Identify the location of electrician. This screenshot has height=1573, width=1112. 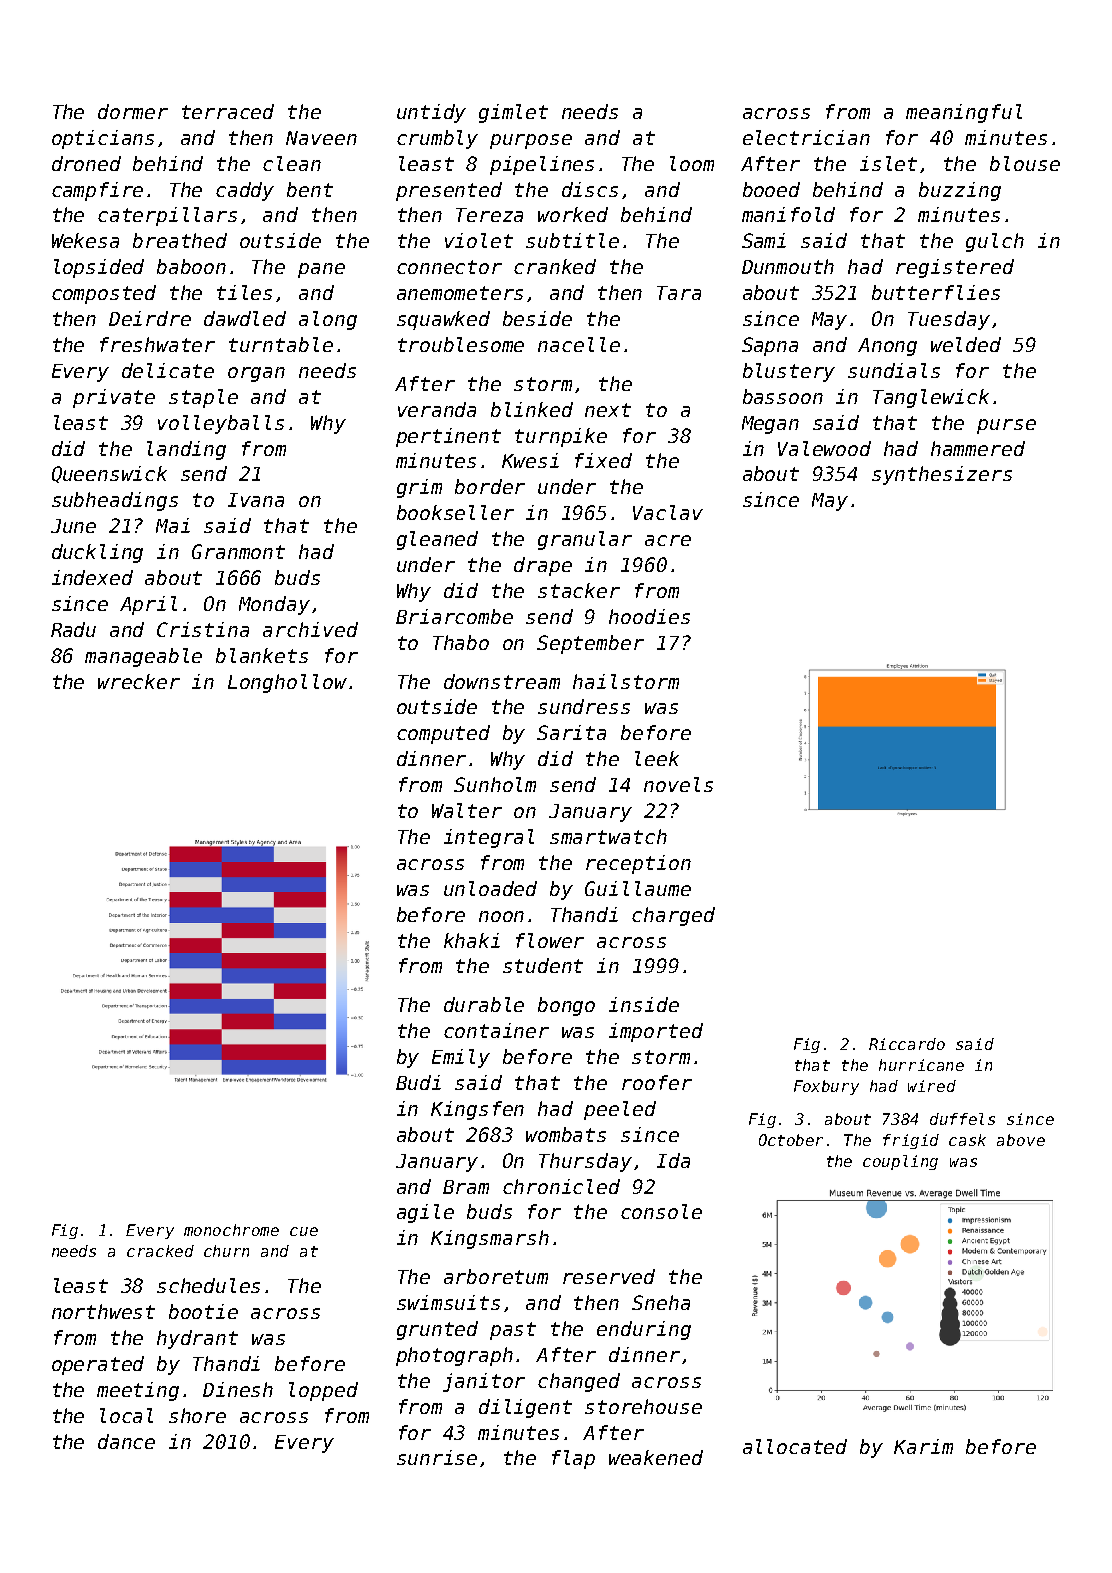
(806, 137).
